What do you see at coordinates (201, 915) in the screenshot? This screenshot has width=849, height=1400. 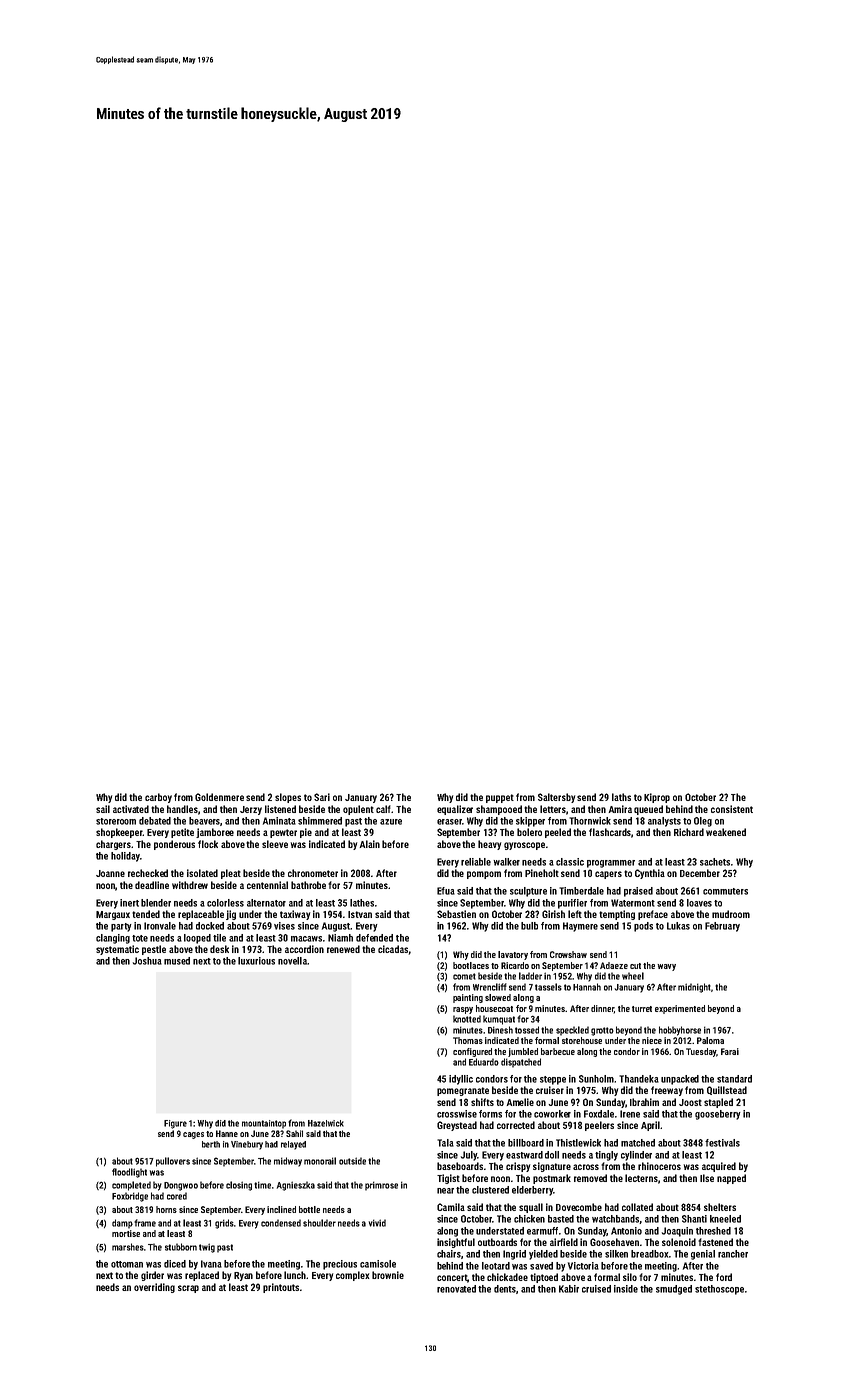 I see `replaceable` at bounding box center [201, 915].
